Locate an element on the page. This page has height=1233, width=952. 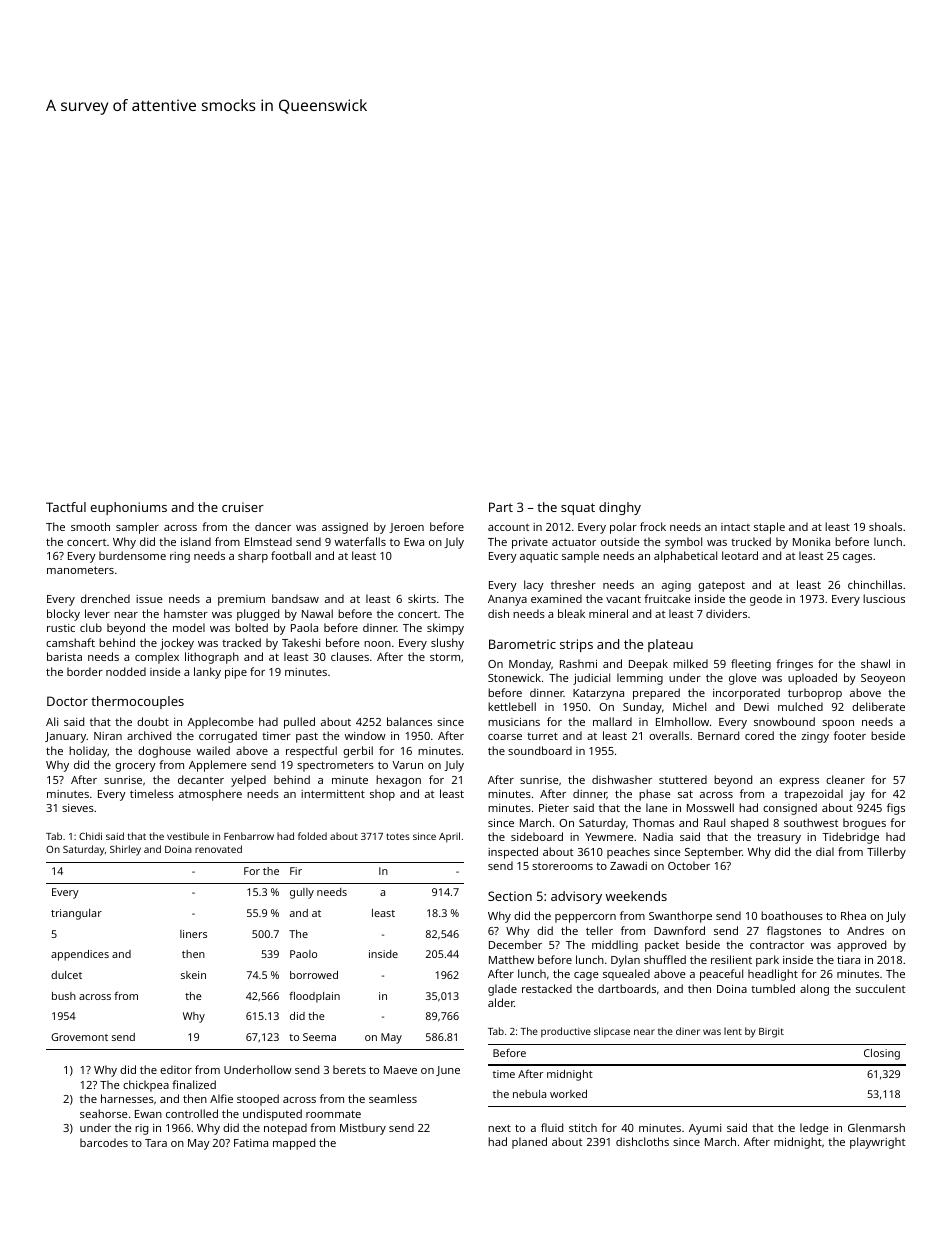
triangular is located at coordinates (76, 914).
